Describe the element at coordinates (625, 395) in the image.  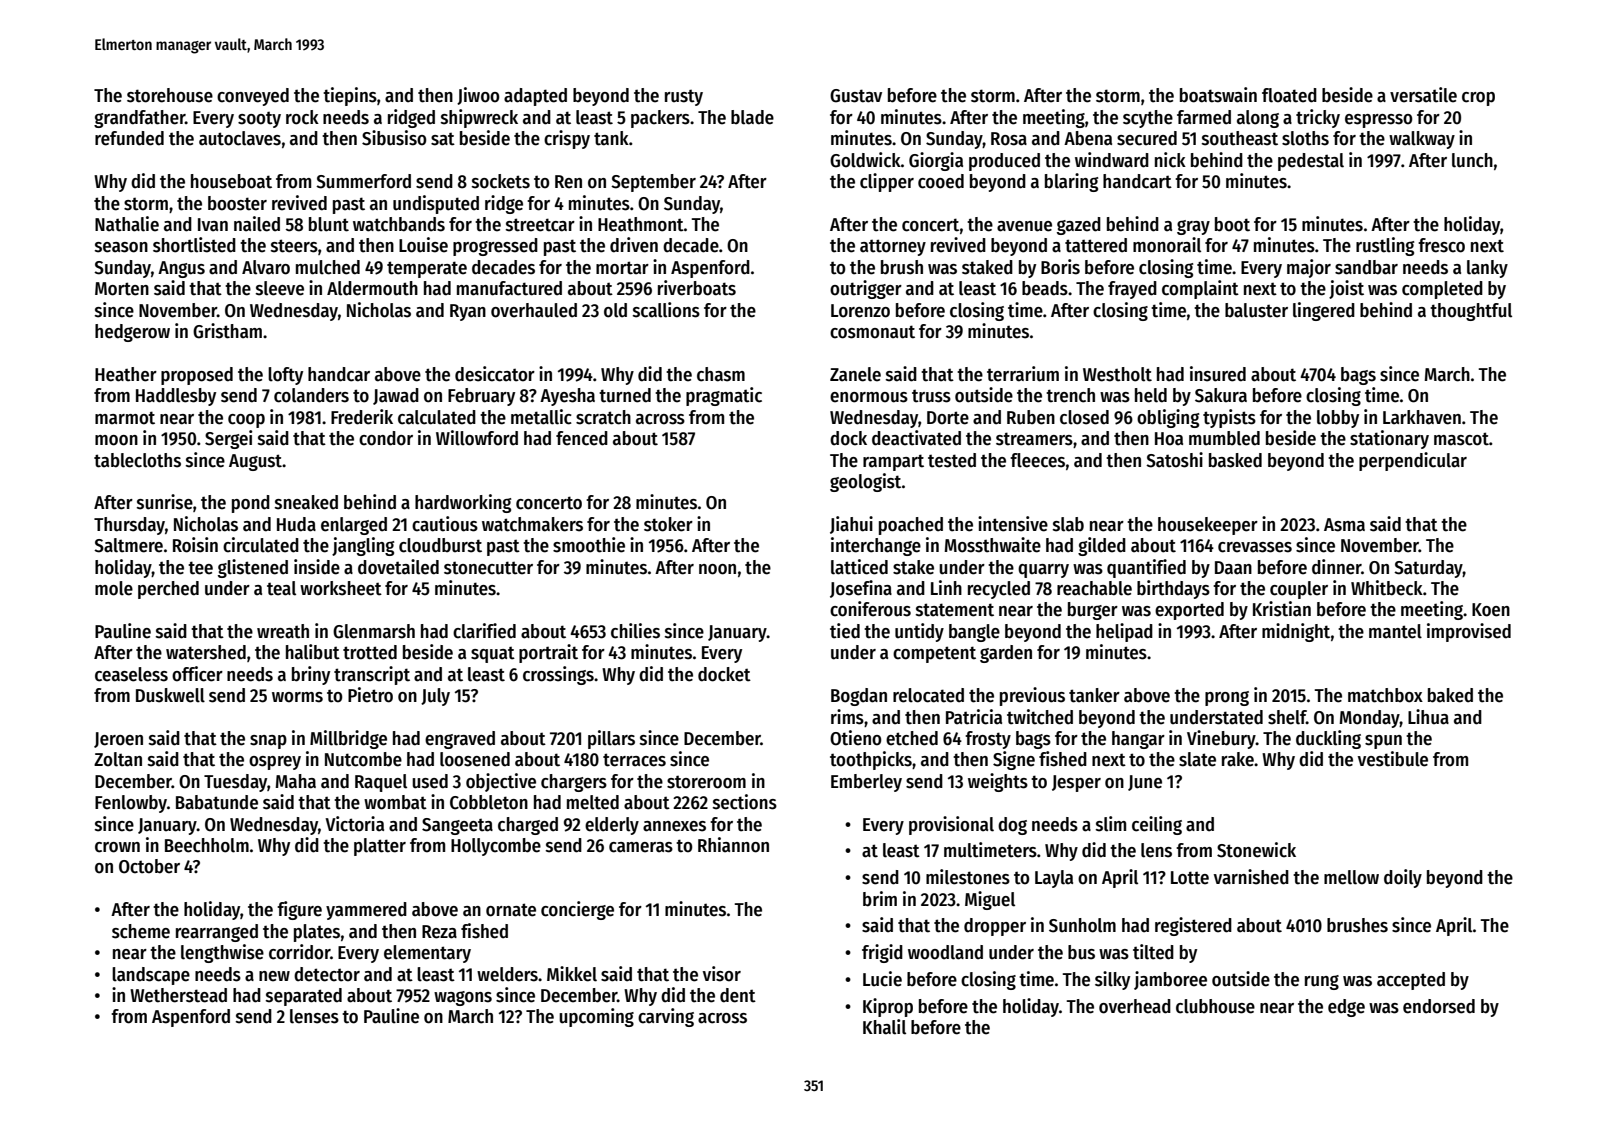
I see `turned` at that location.
